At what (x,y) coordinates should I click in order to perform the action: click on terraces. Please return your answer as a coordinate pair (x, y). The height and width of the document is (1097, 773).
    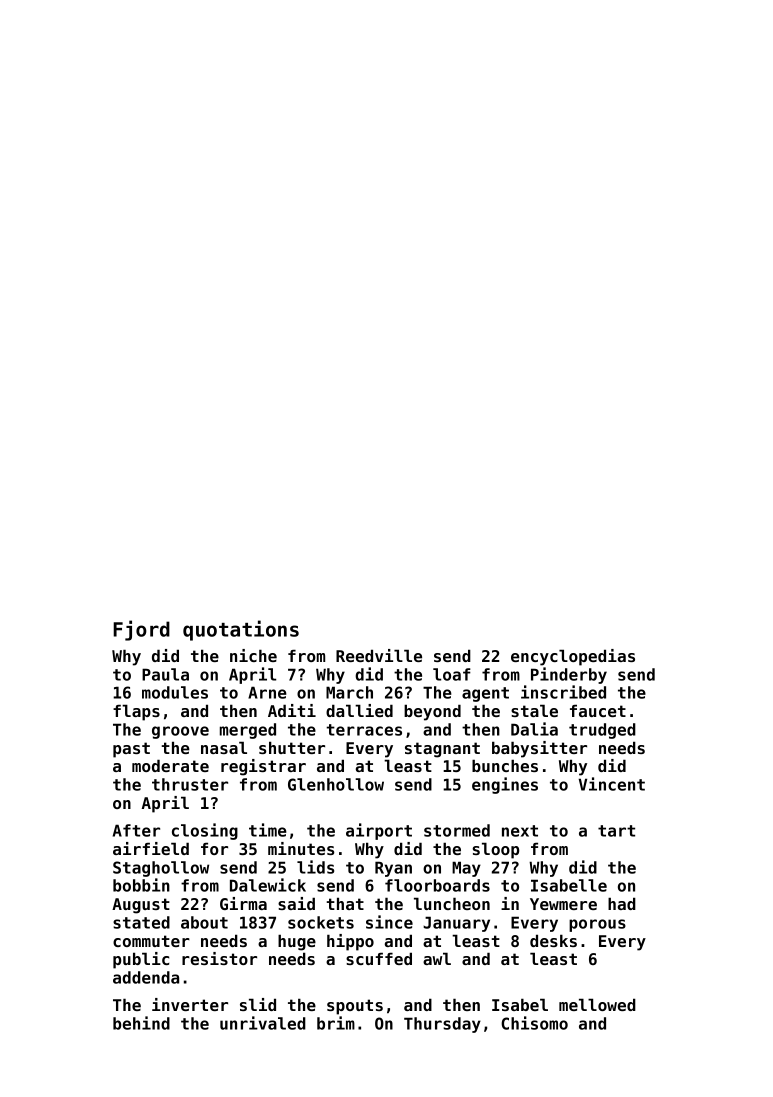
    Looking at the image, I should click on (364, 730).
